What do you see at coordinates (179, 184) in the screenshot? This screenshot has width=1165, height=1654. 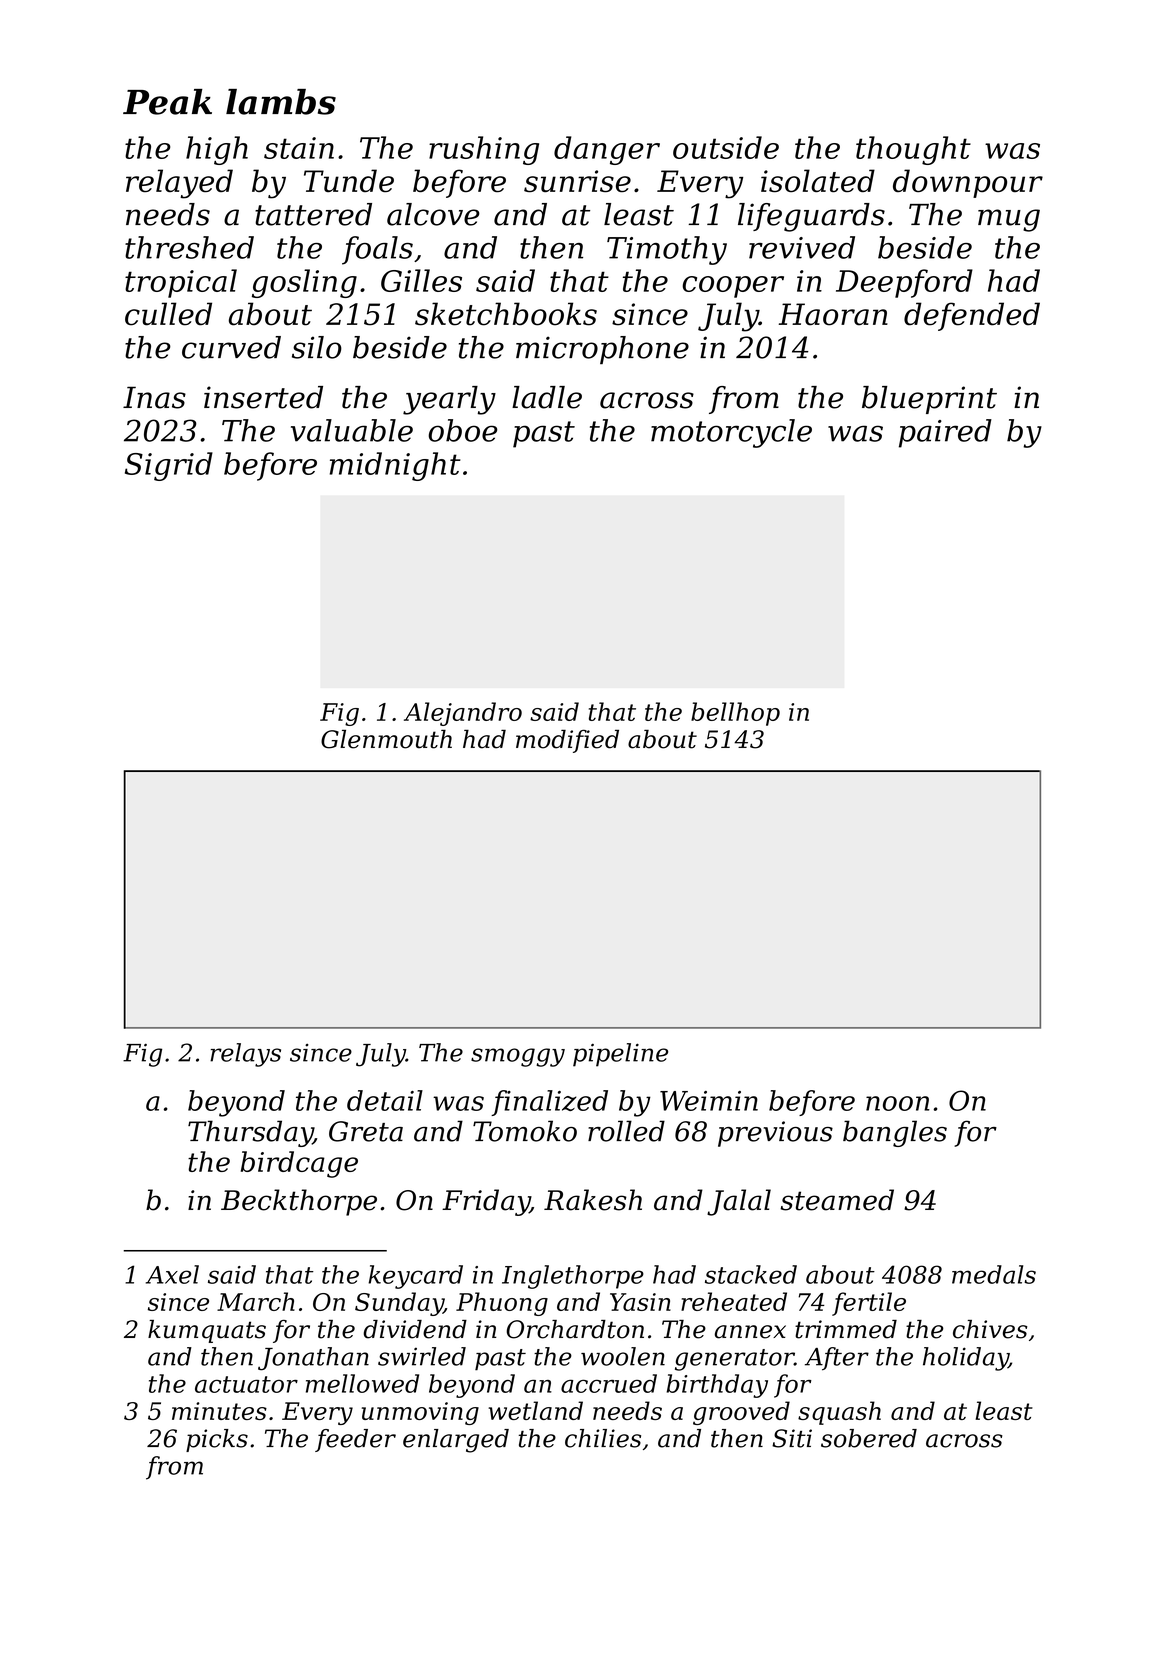 I see `relayed` at bounding box center [179, 184].
